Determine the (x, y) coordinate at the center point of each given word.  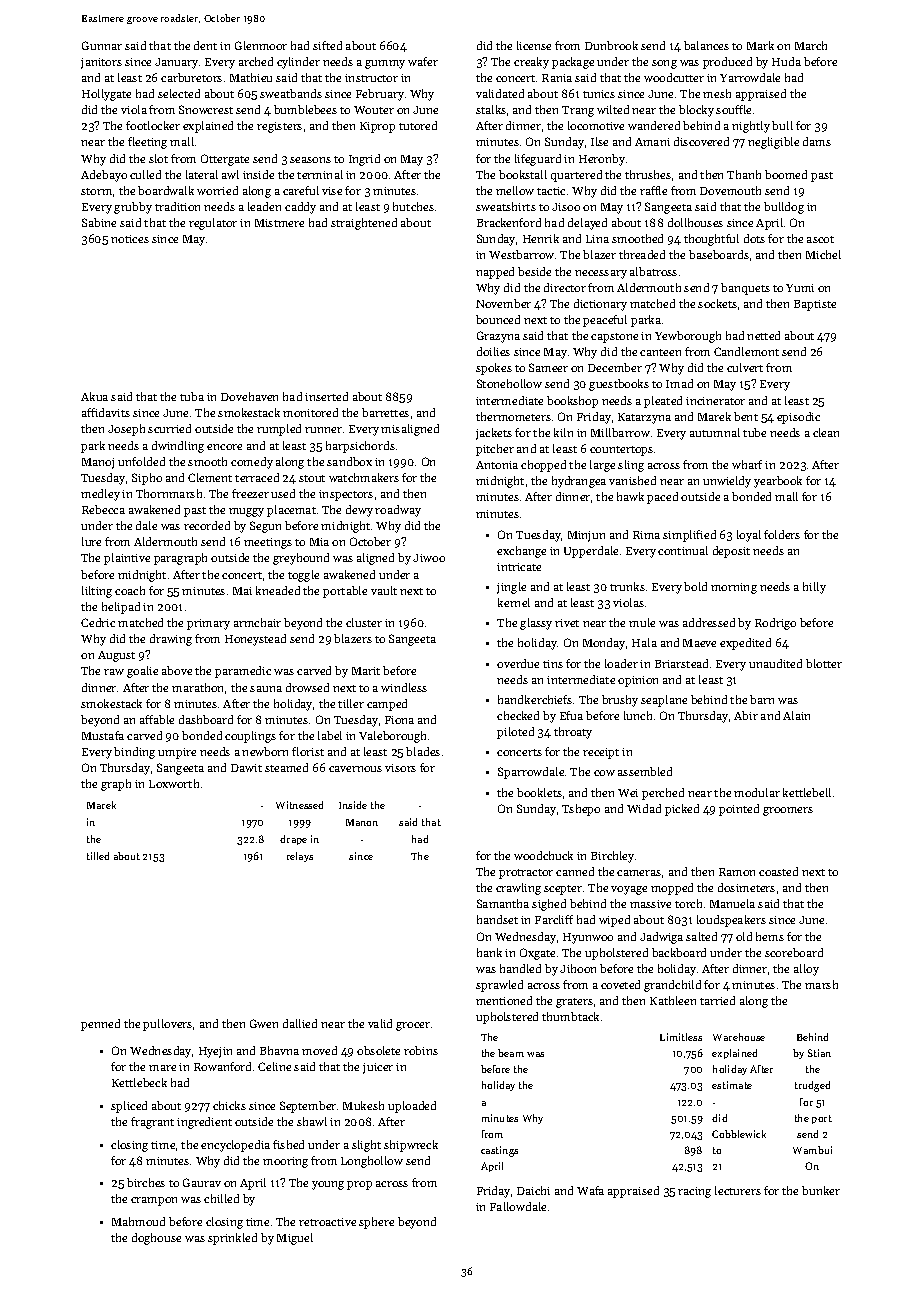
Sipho (147, 479)
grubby (133, 208)
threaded (642, 254)
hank (489, 952)
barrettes (385, 412)
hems (770, 936)
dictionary (600, 305)
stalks (491, 109)
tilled (98, 856)
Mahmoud (138, 1221)
